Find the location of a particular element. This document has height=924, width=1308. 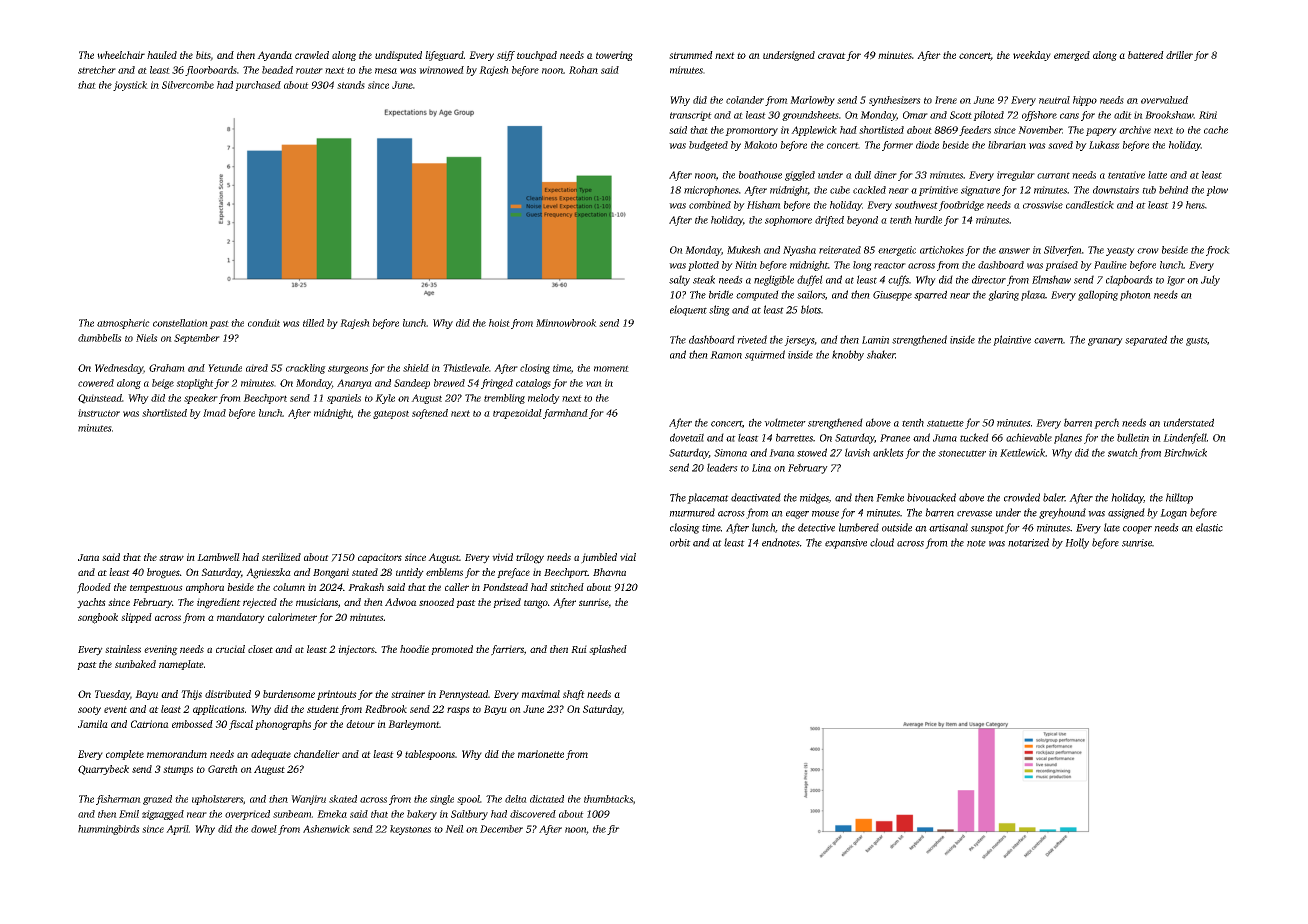

combined is located at coordinates (710, 205).
